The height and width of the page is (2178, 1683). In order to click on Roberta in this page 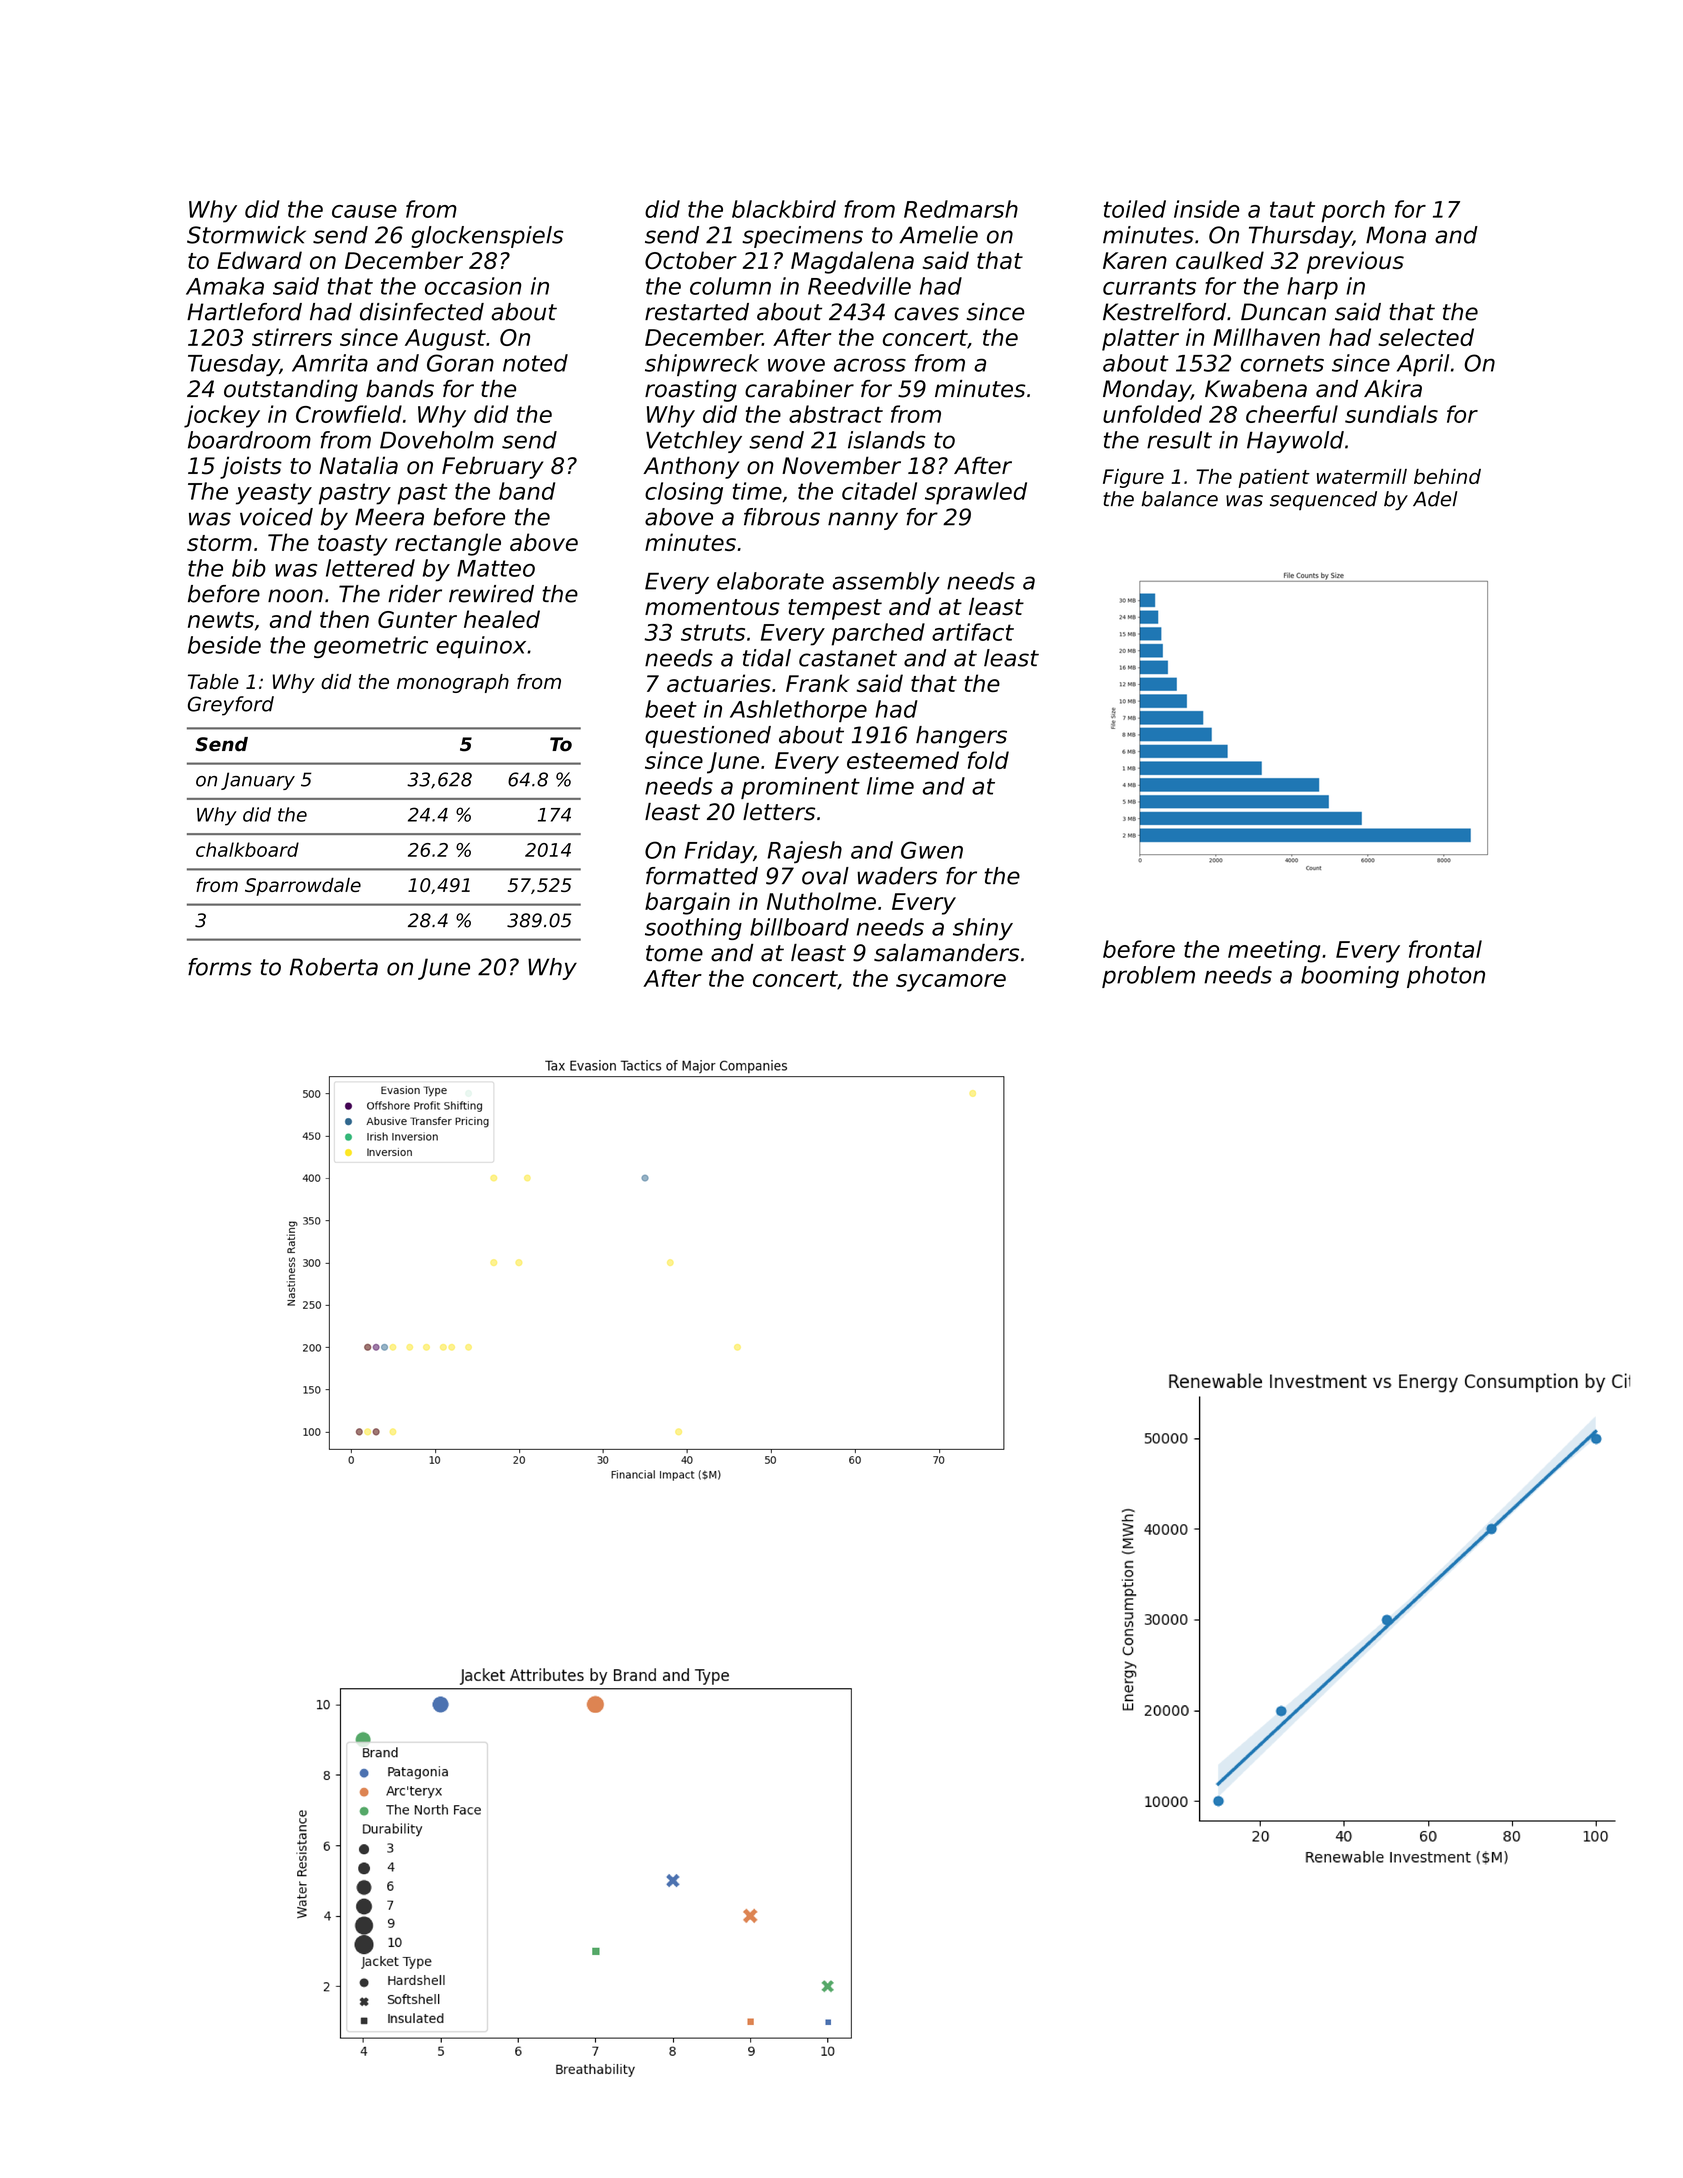, I will do `click(334, 967)`.
